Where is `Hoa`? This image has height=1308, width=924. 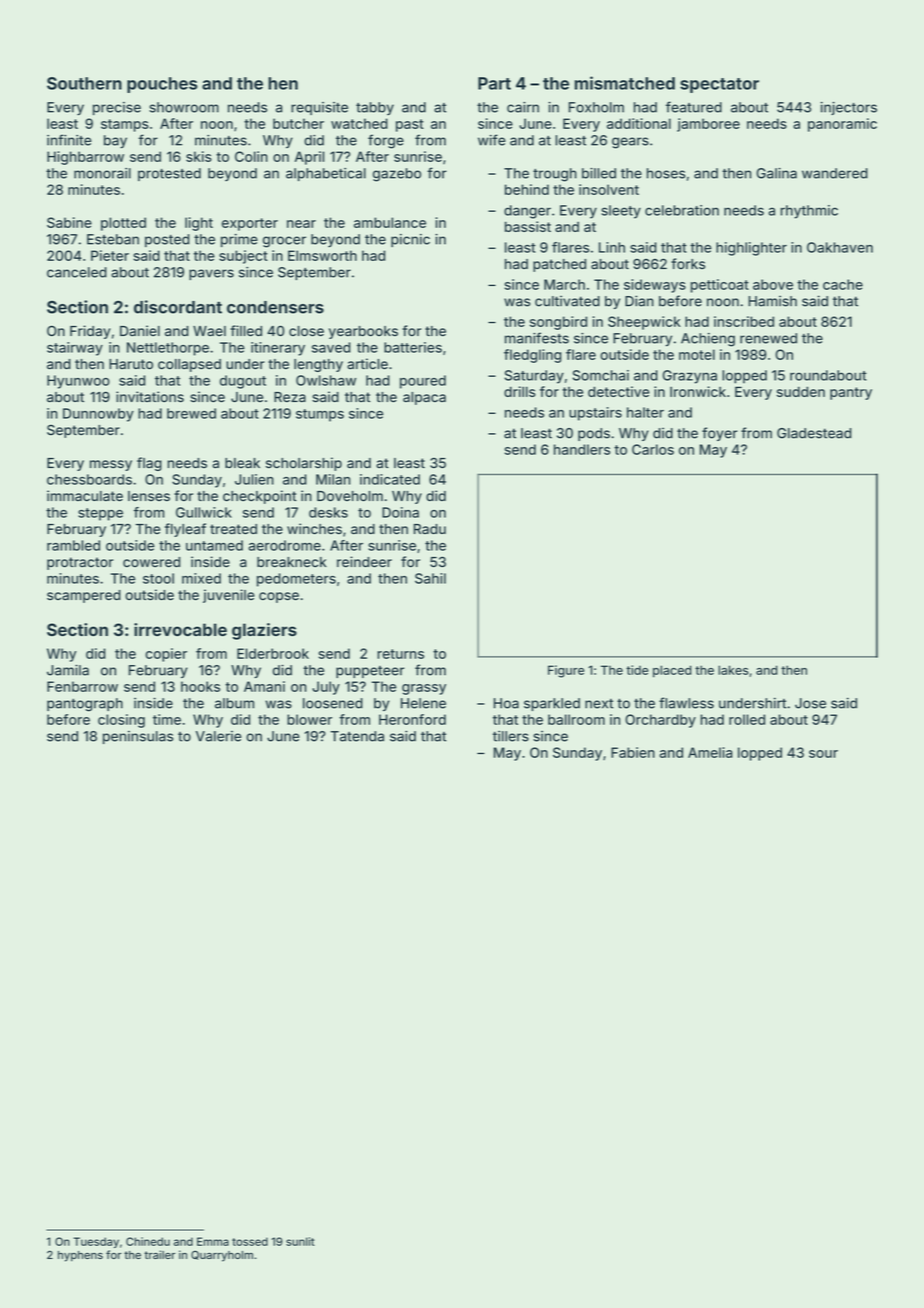
Hoa is located at coordinates (506, 703).
